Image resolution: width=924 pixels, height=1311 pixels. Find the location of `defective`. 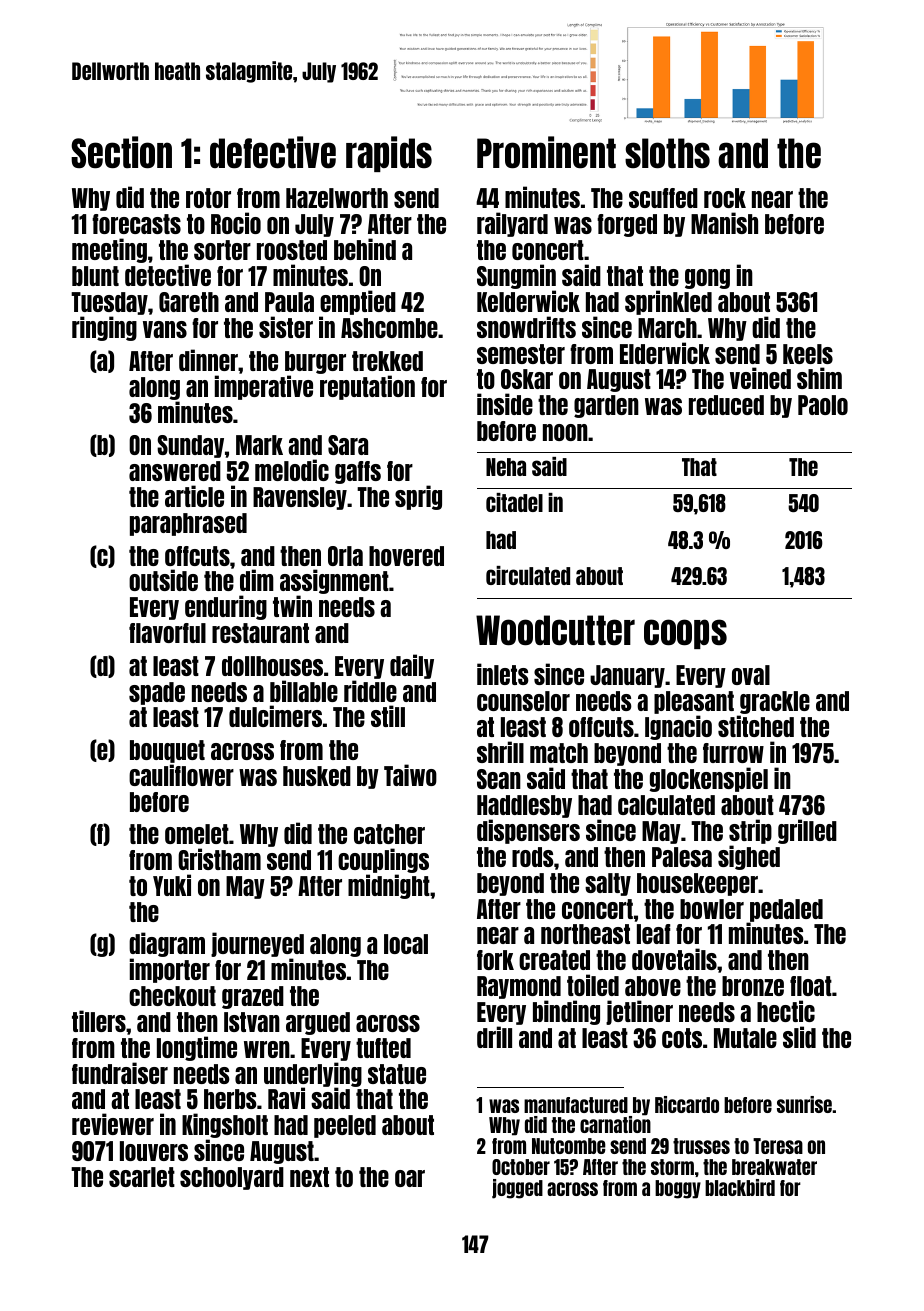

defective is located at coordinates (273, 152).
